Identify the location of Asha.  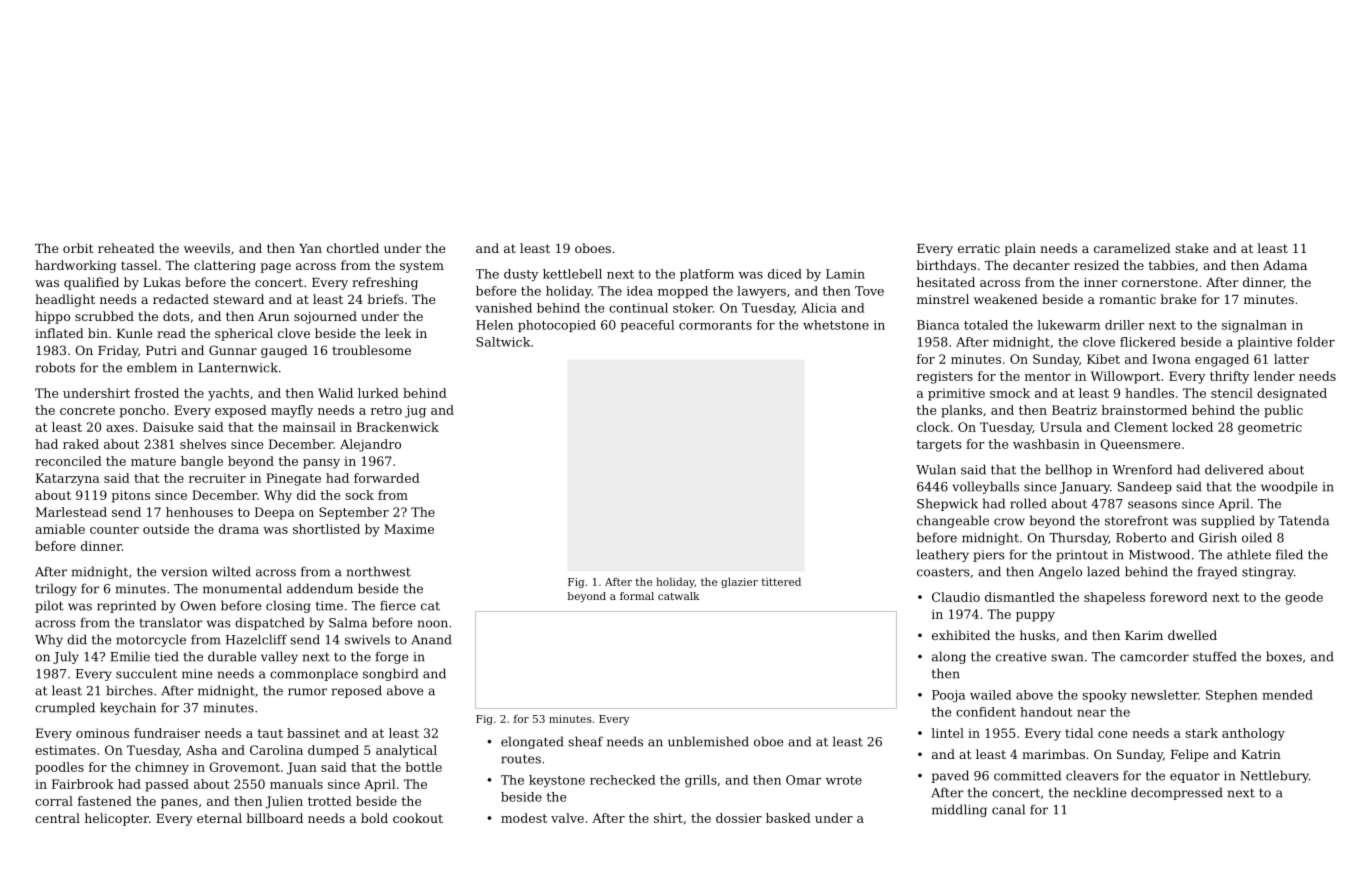
(201, 750).
